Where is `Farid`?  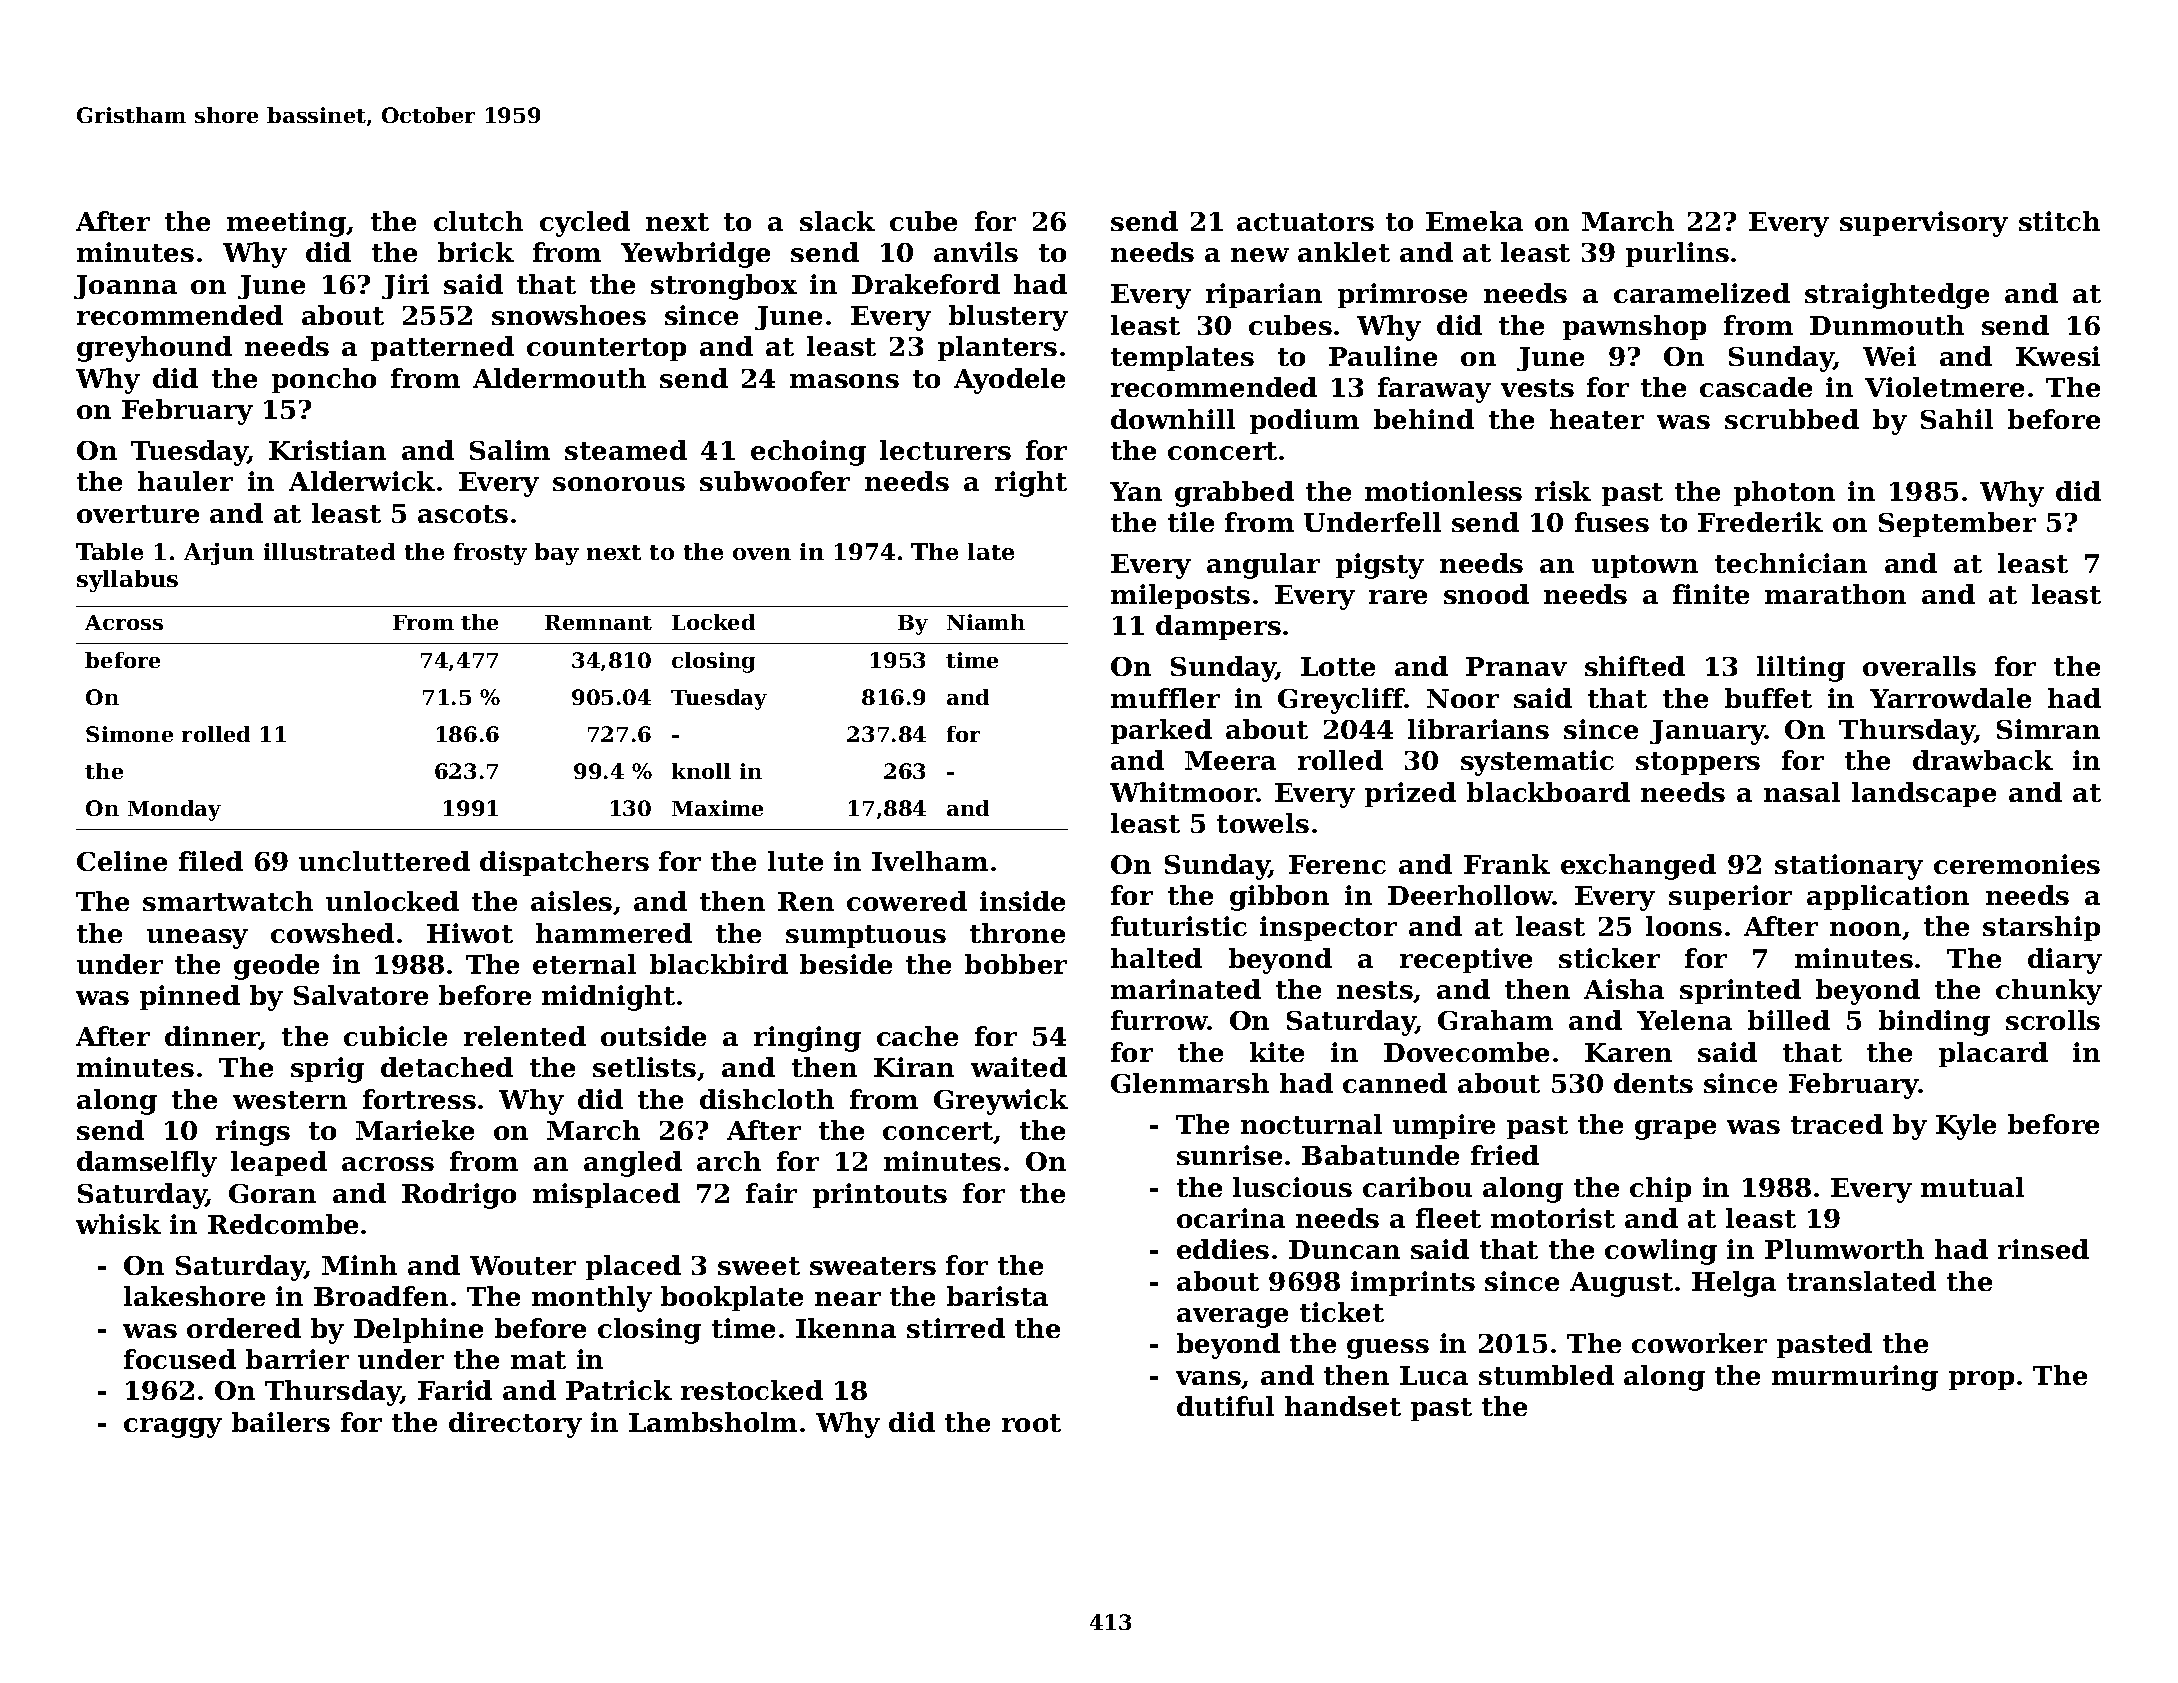
Farid is located at coordinates (455, 1390).
